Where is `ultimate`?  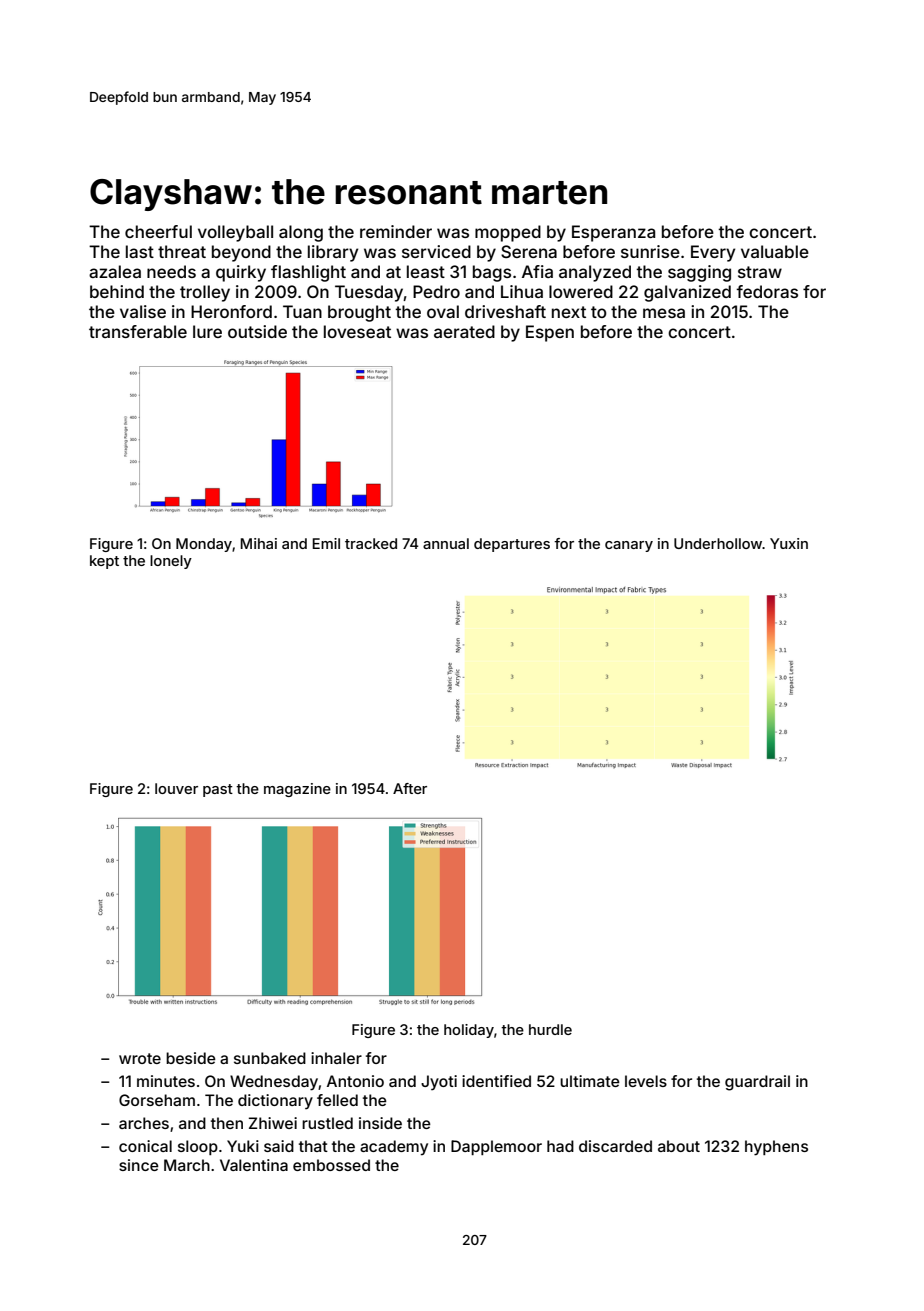 ultimate is located at coordinates (590, 1081).
